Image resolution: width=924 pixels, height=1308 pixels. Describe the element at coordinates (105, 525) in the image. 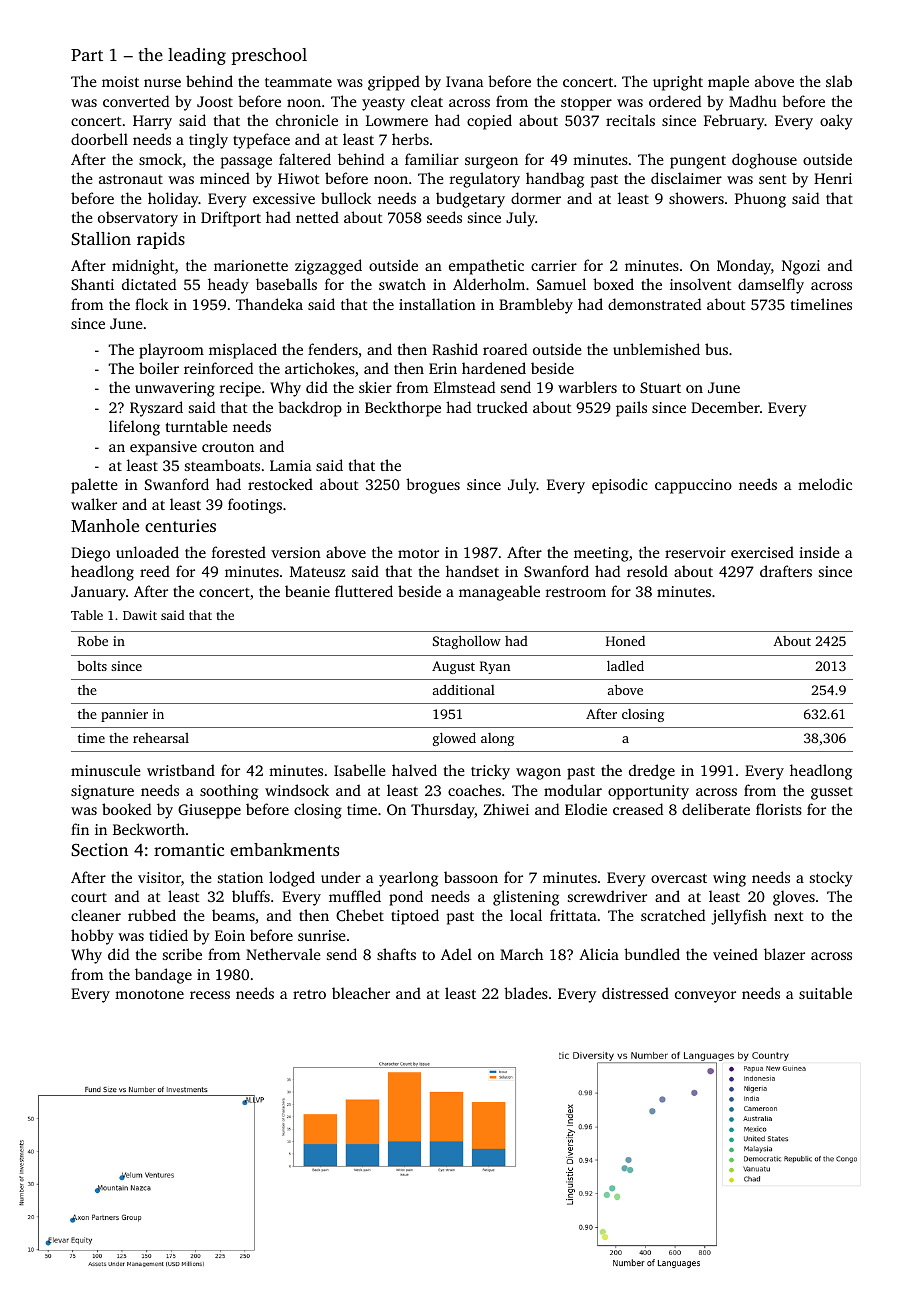

I see `Manhole` at that location.
